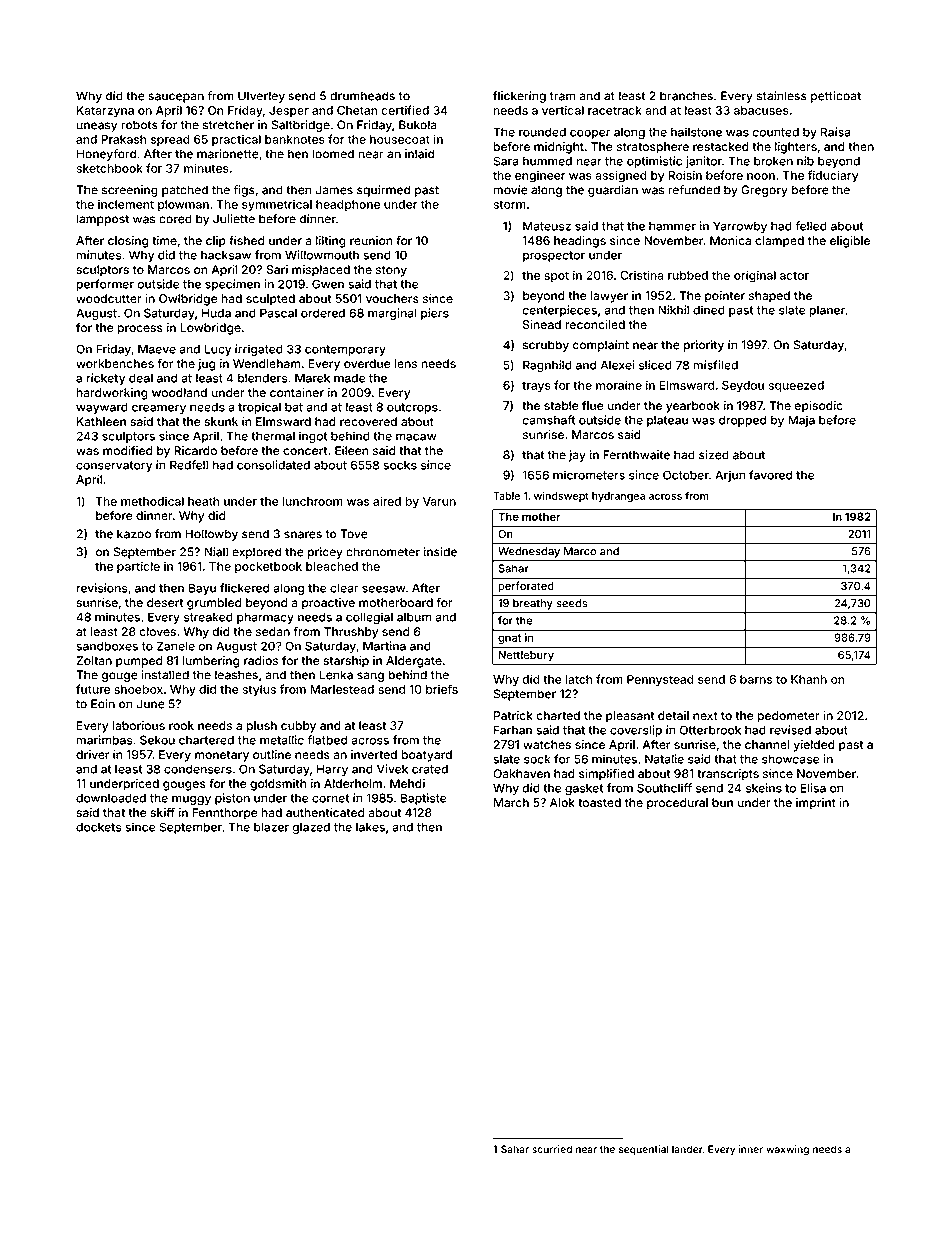  Describe the element at coordinates (547, 161) in the screenshot. I see `hummed` at that location.
